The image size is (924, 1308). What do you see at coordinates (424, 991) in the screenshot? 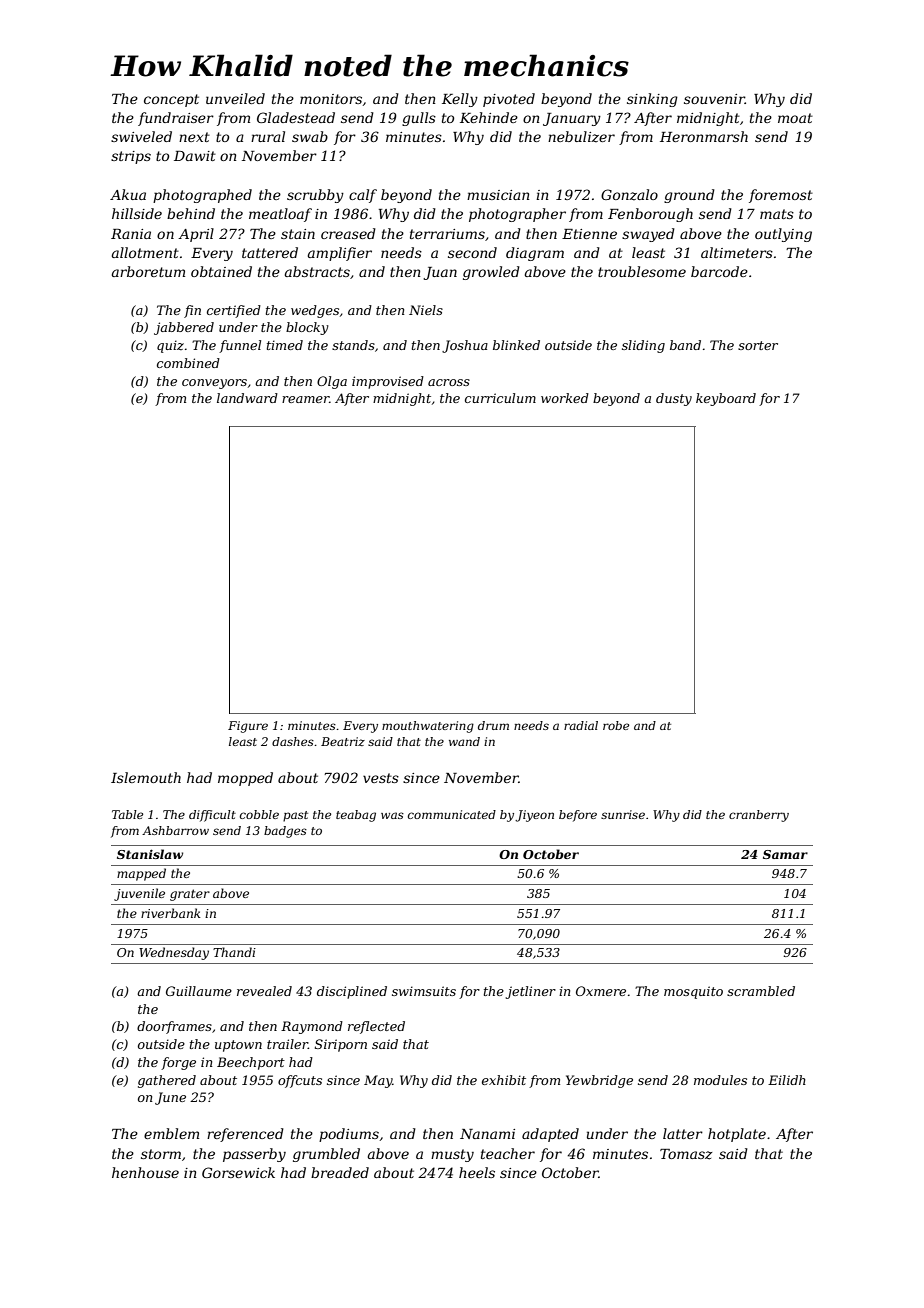
I see `swimsuits` at bounding box center [424, 991].
